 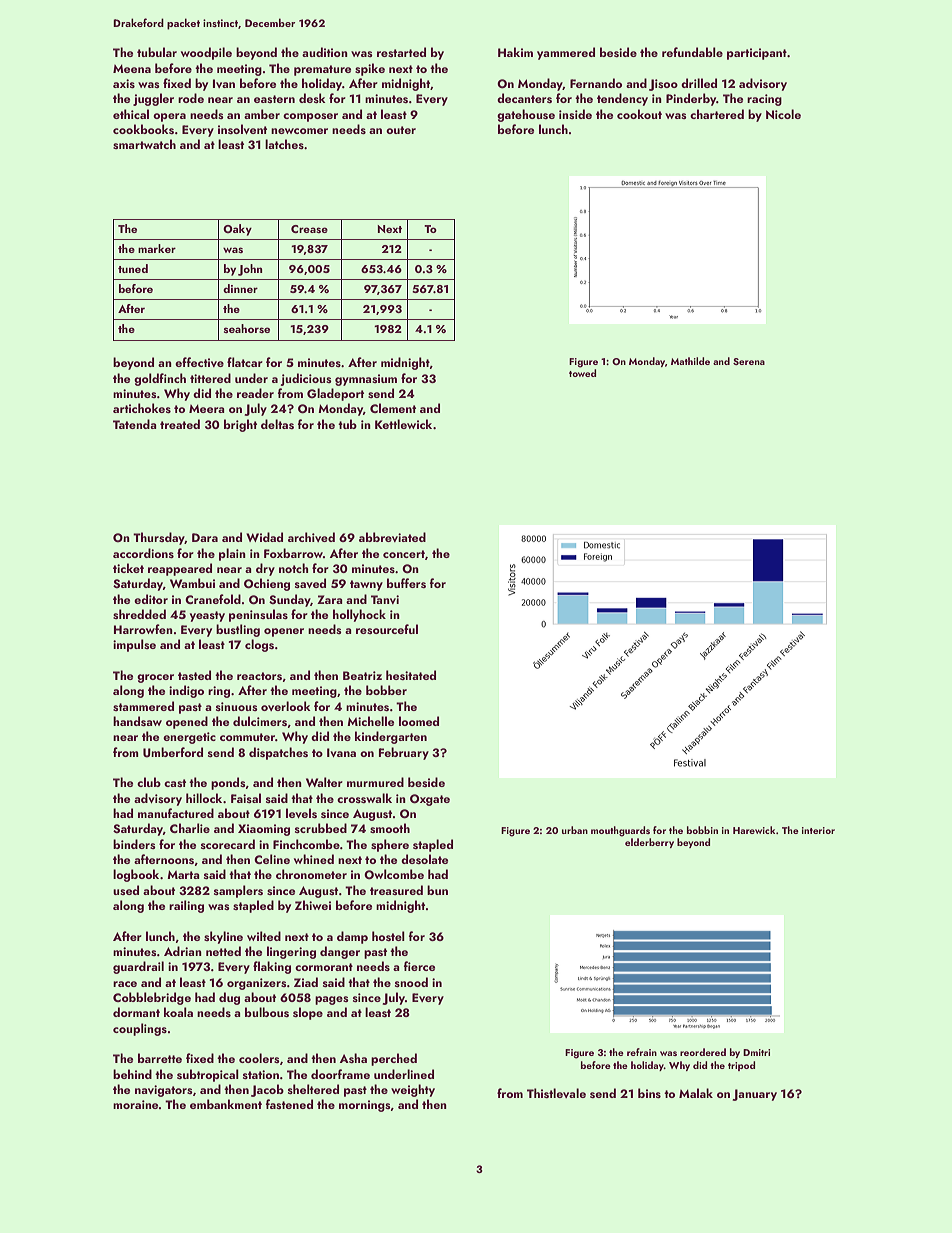 I want to click on racing, so click(x=764, y=100).
